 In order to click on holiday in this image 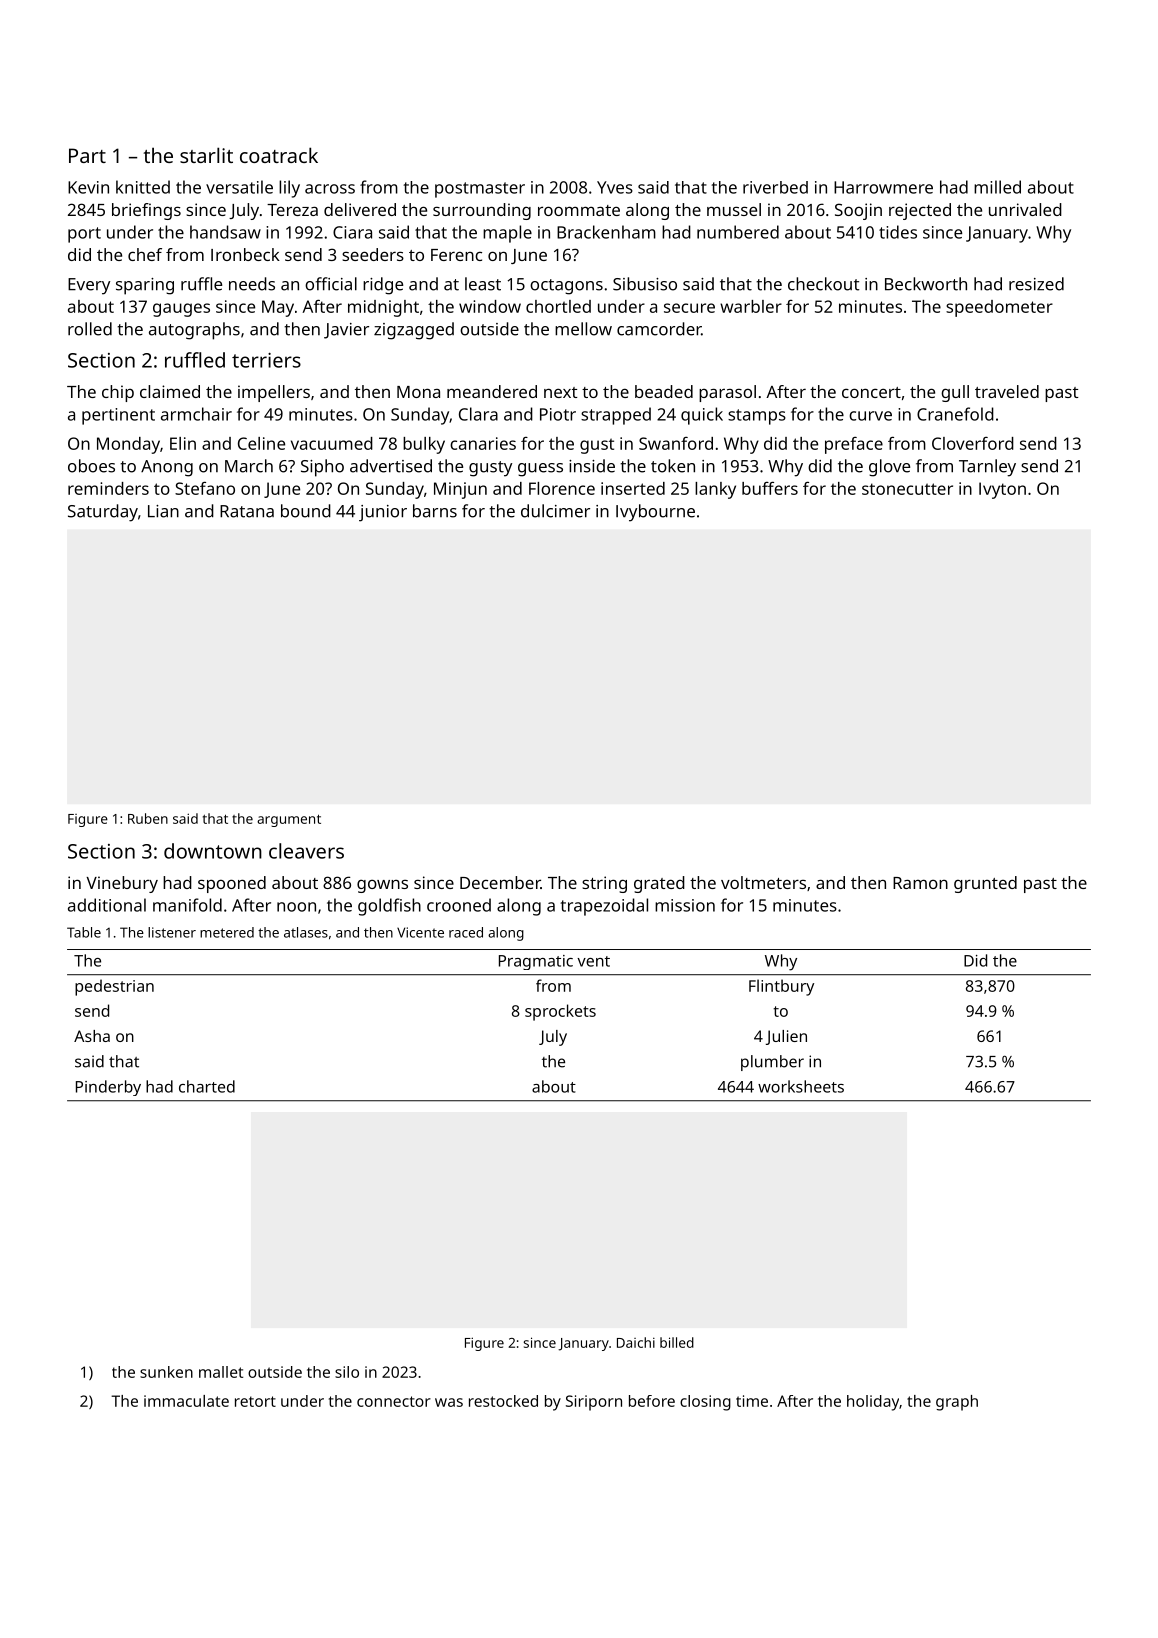, I will do `click(873, 1403)`.
